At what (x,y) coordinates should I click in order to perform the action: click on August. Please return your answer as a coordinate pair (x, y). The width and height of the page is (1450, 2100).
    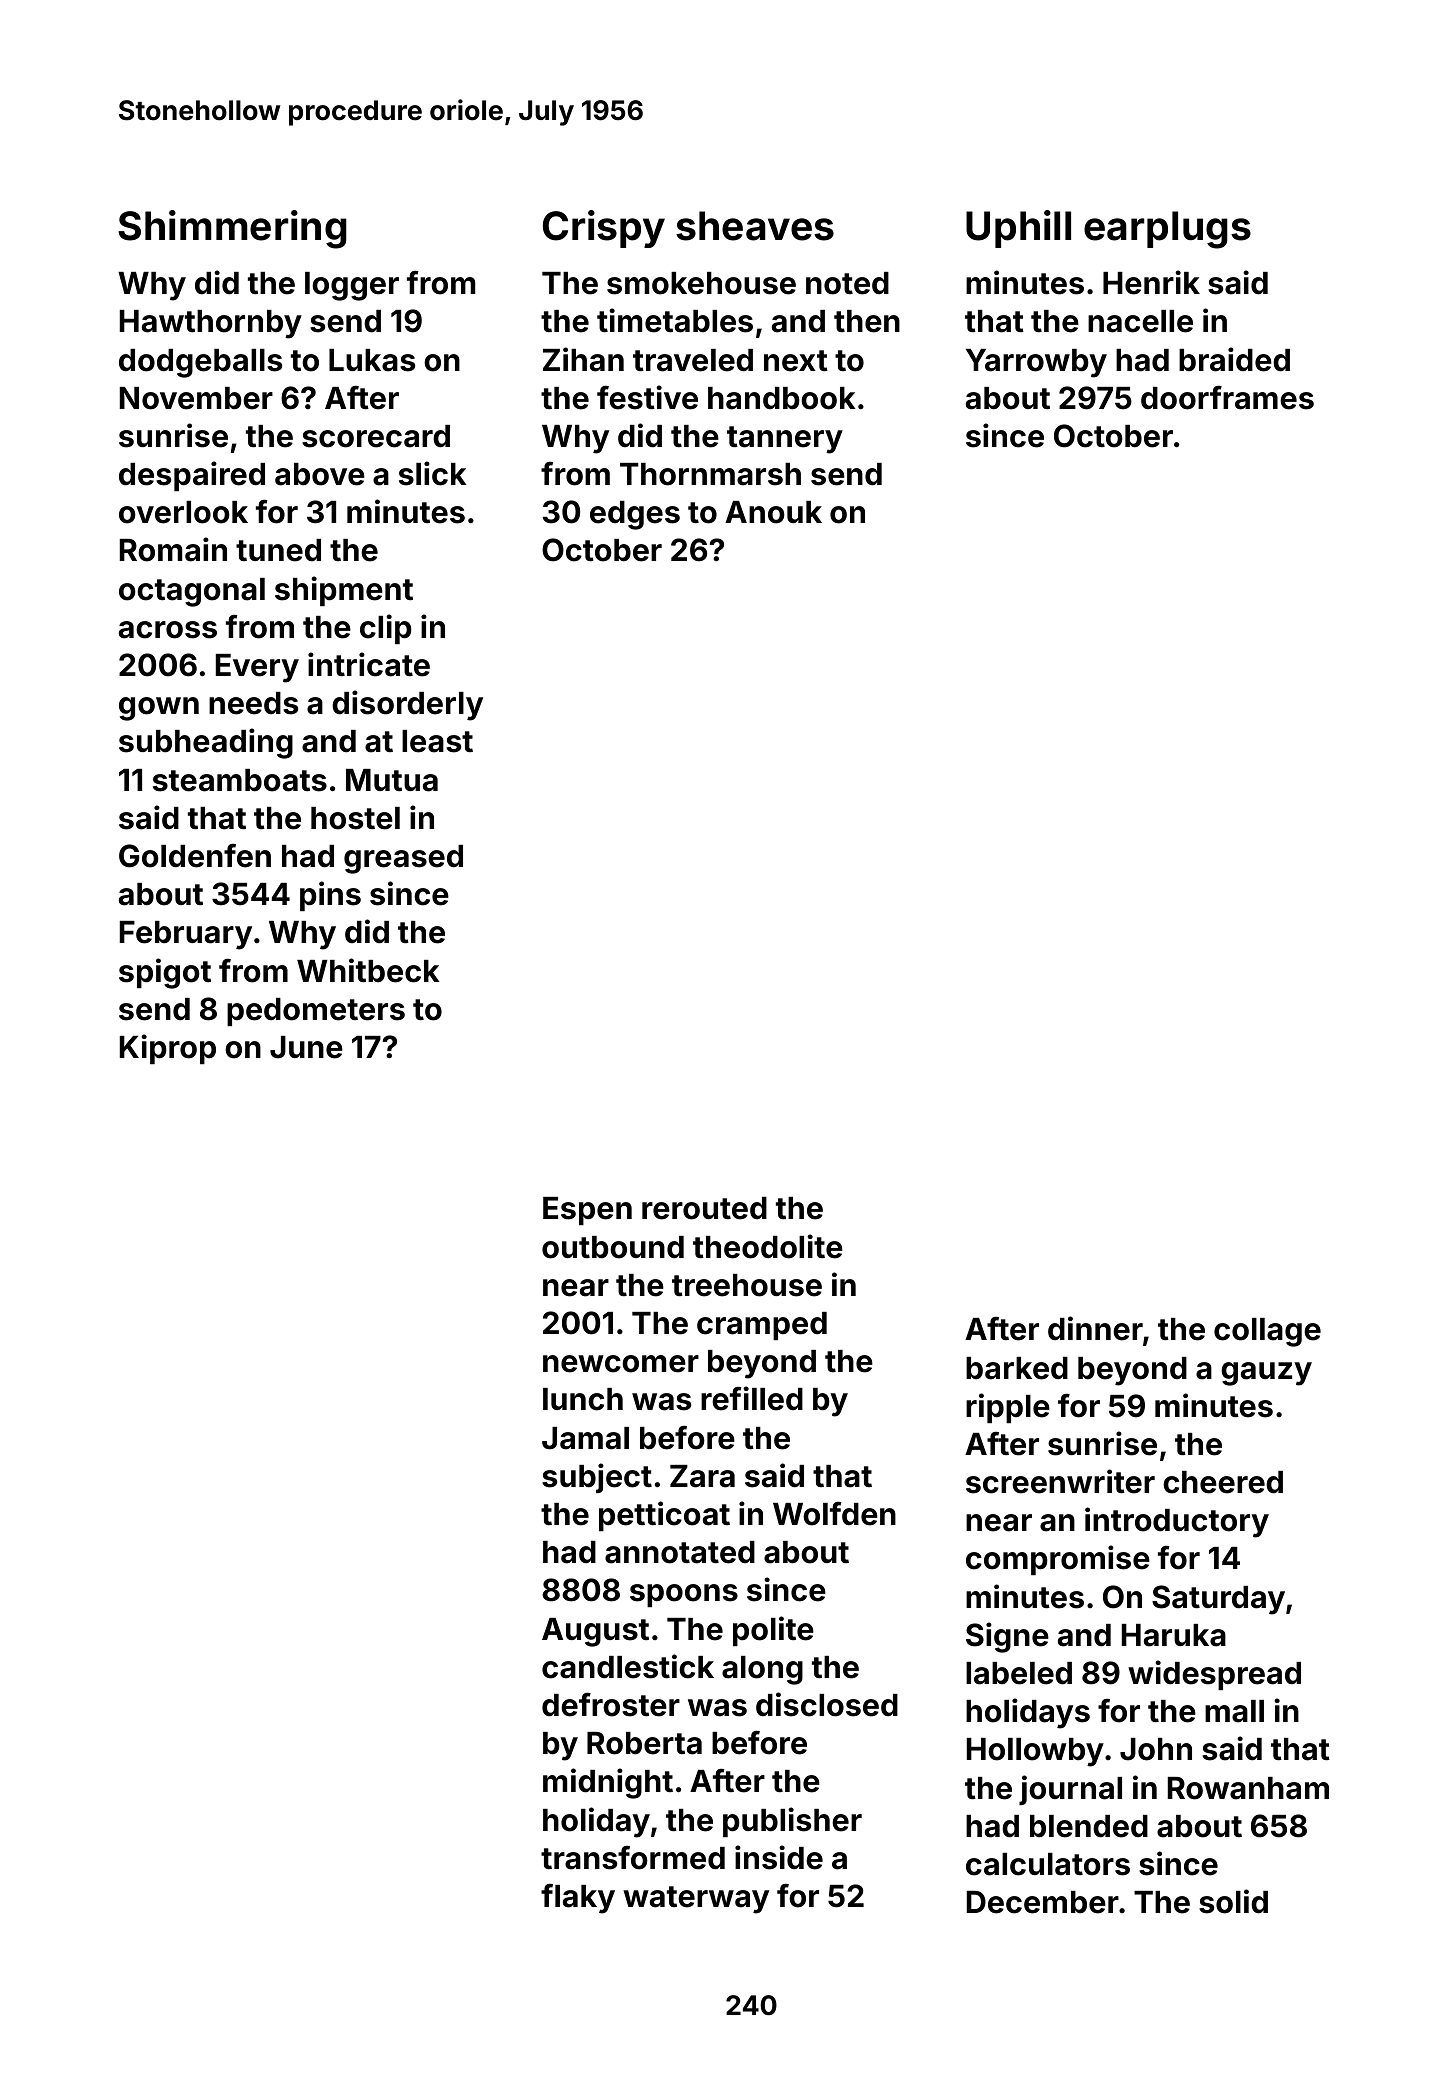
    Looking at the image, I should click on (595, 1632).
